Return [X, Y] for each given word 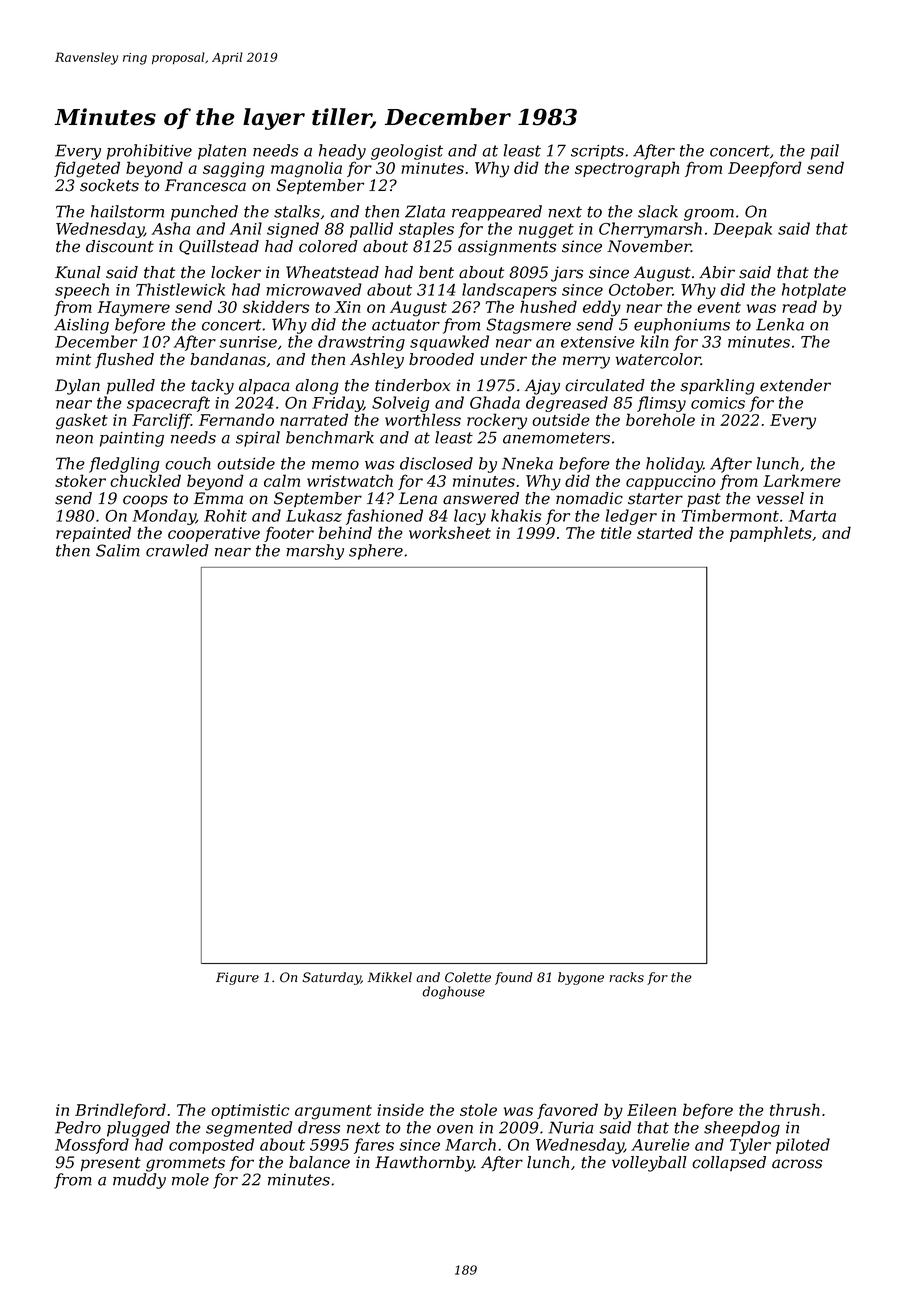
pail [825, 152]
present [111, 1164]
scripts [597, 152]
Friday [337, 404]
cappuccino [671, 482]
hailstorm [127, 211]
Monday [164, 517]
